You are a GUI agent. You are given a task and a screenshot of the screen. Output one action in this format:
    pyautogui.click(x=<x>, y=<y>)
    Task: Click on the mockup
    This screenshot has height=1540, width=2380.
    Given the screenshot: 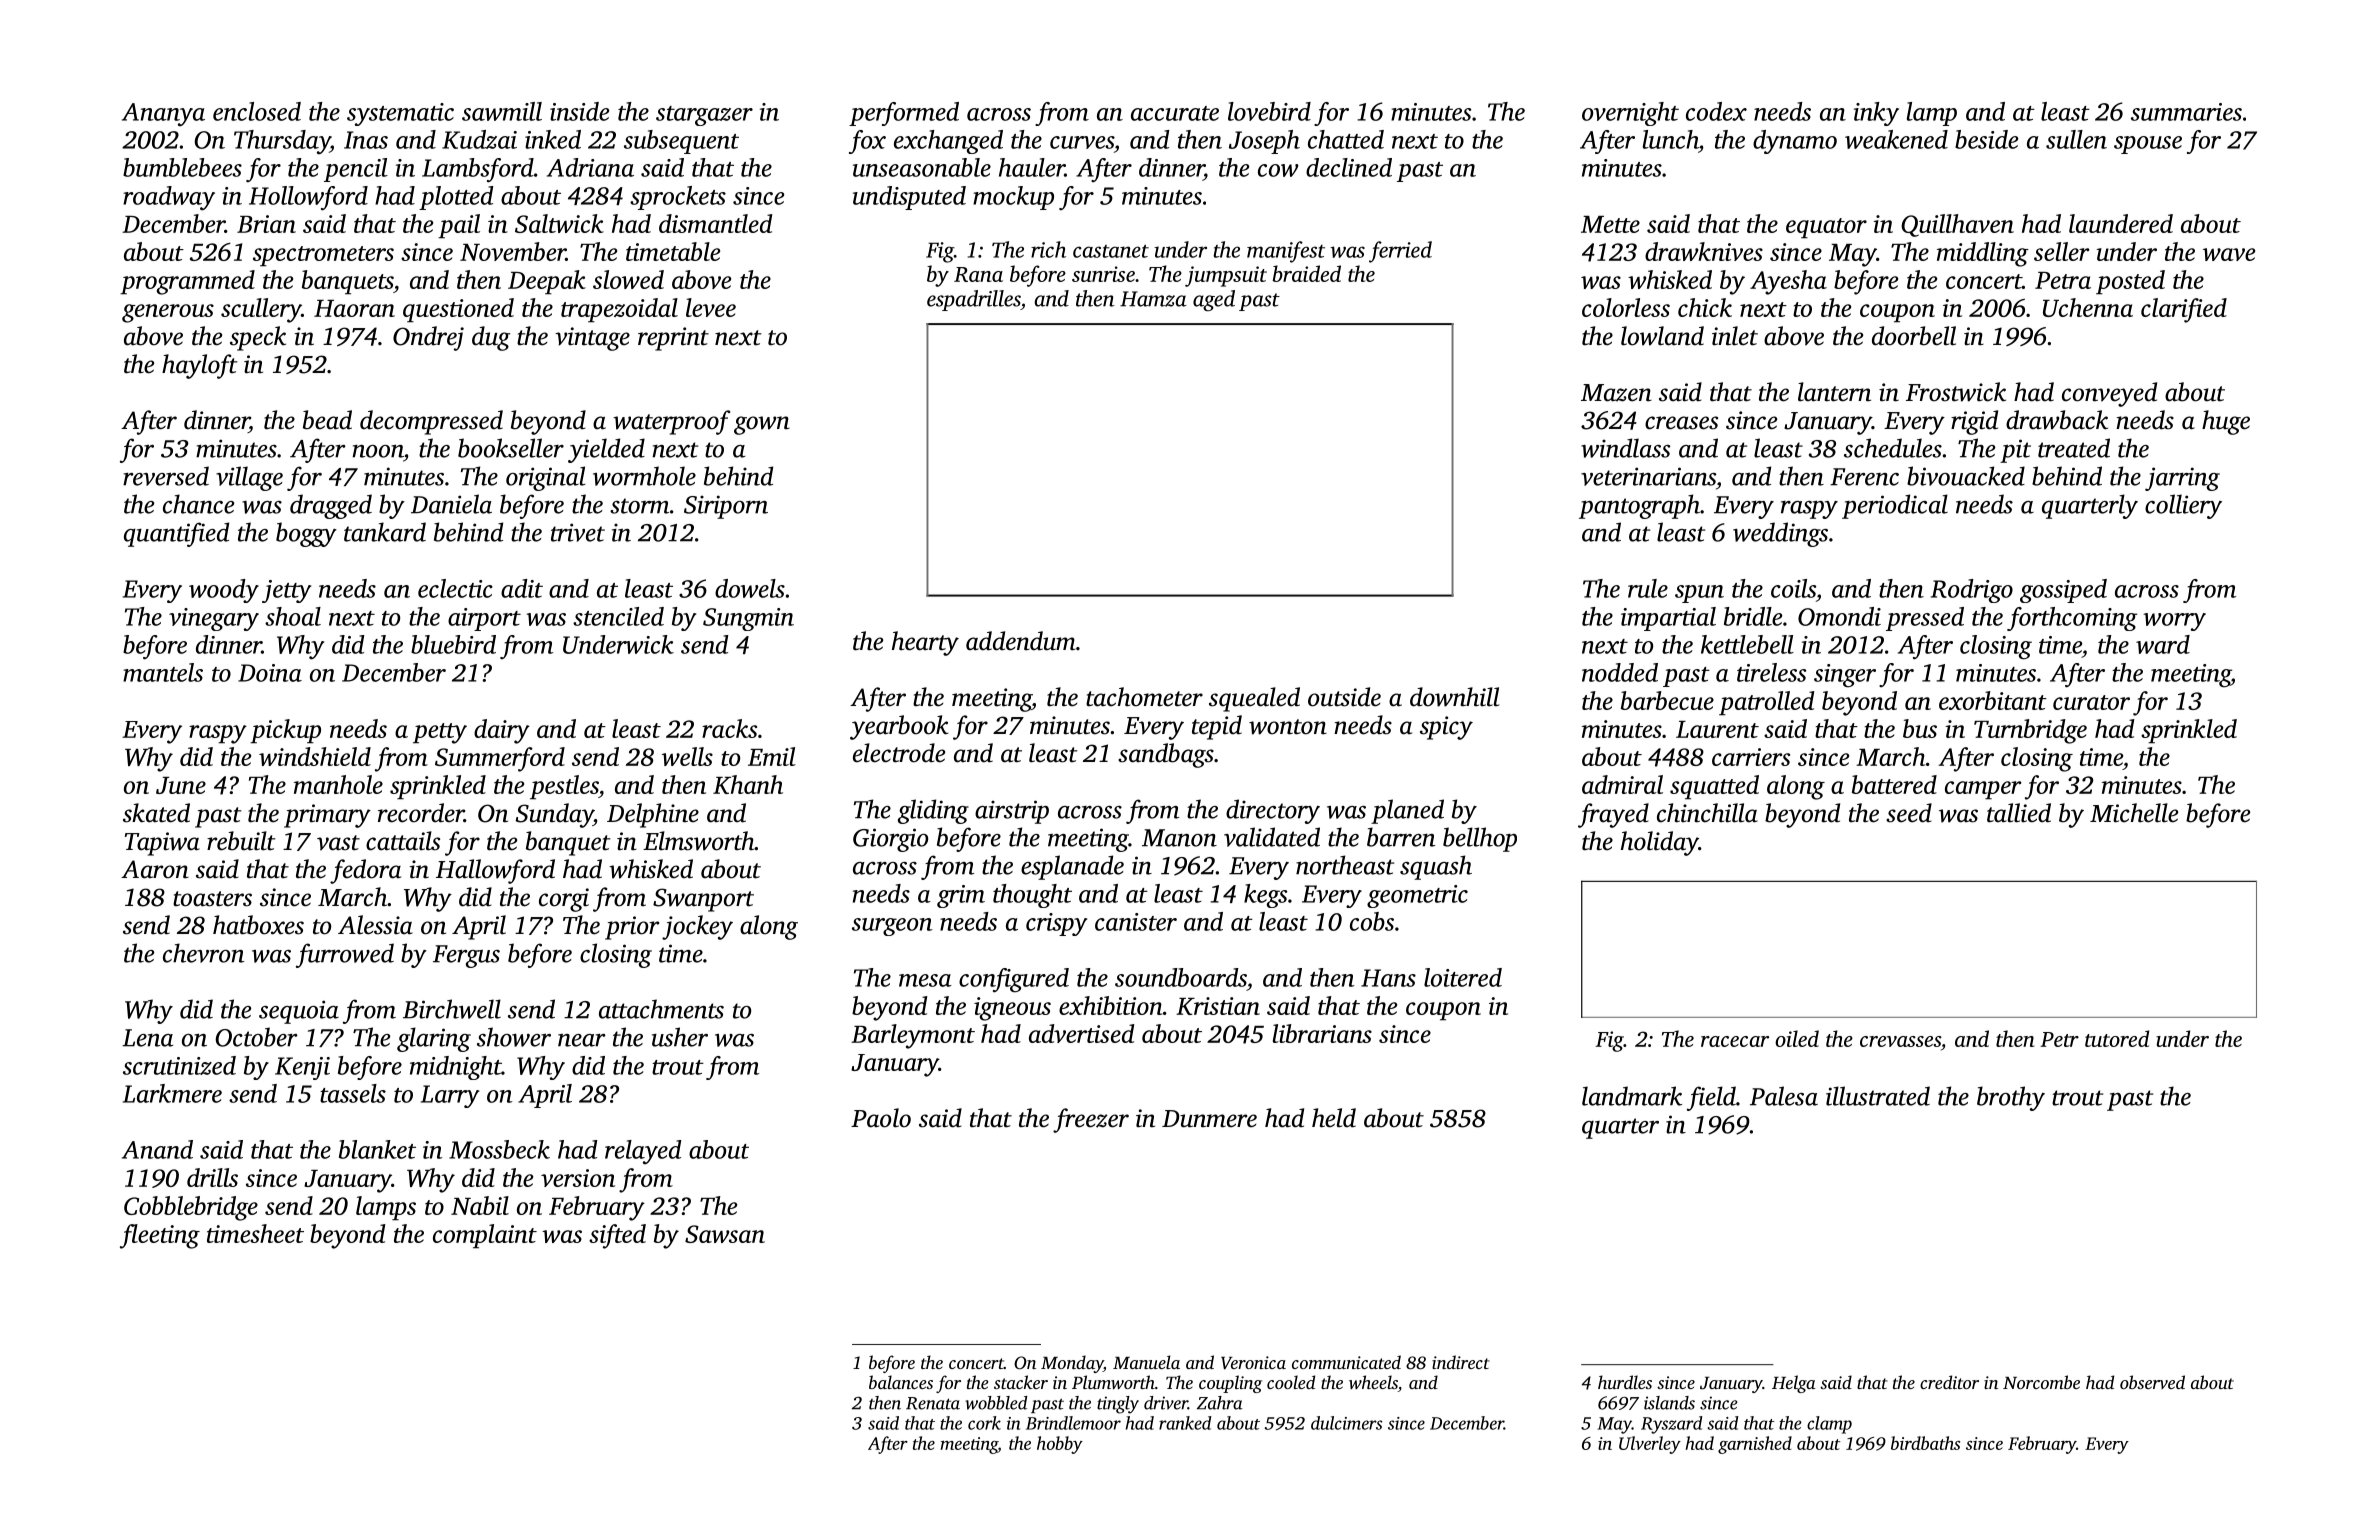 What is the action you would take?
    pyautogui.click(x=1013, y=198)
